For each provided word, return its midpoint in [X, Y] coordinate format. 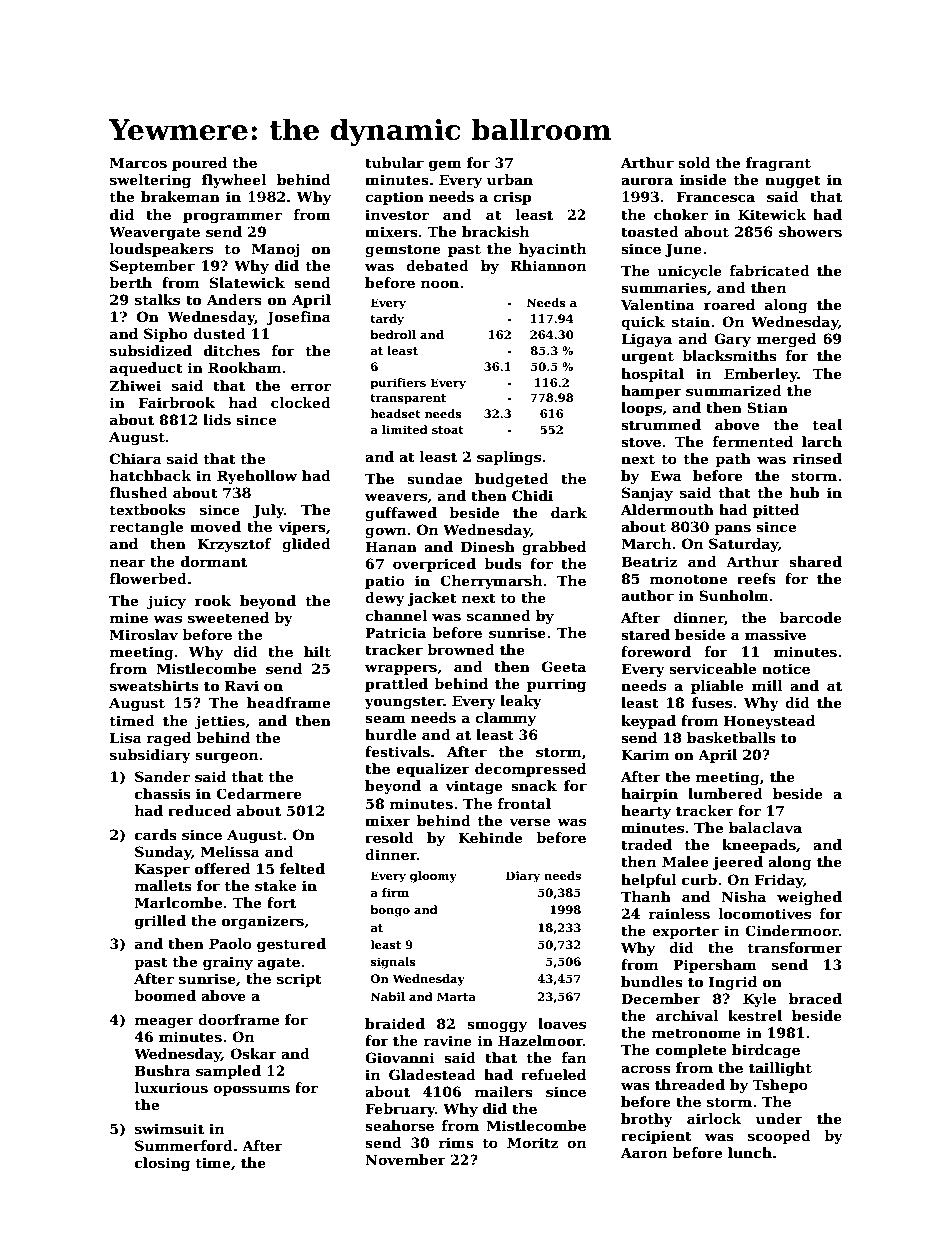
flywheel [234, 181]
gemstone [403, 250]
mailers [504, 1091]
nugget [793, 181]
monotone [688, 579]
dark [569, 512]
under [779, 1118]
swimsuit [169, 1128]
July [268, 511]
